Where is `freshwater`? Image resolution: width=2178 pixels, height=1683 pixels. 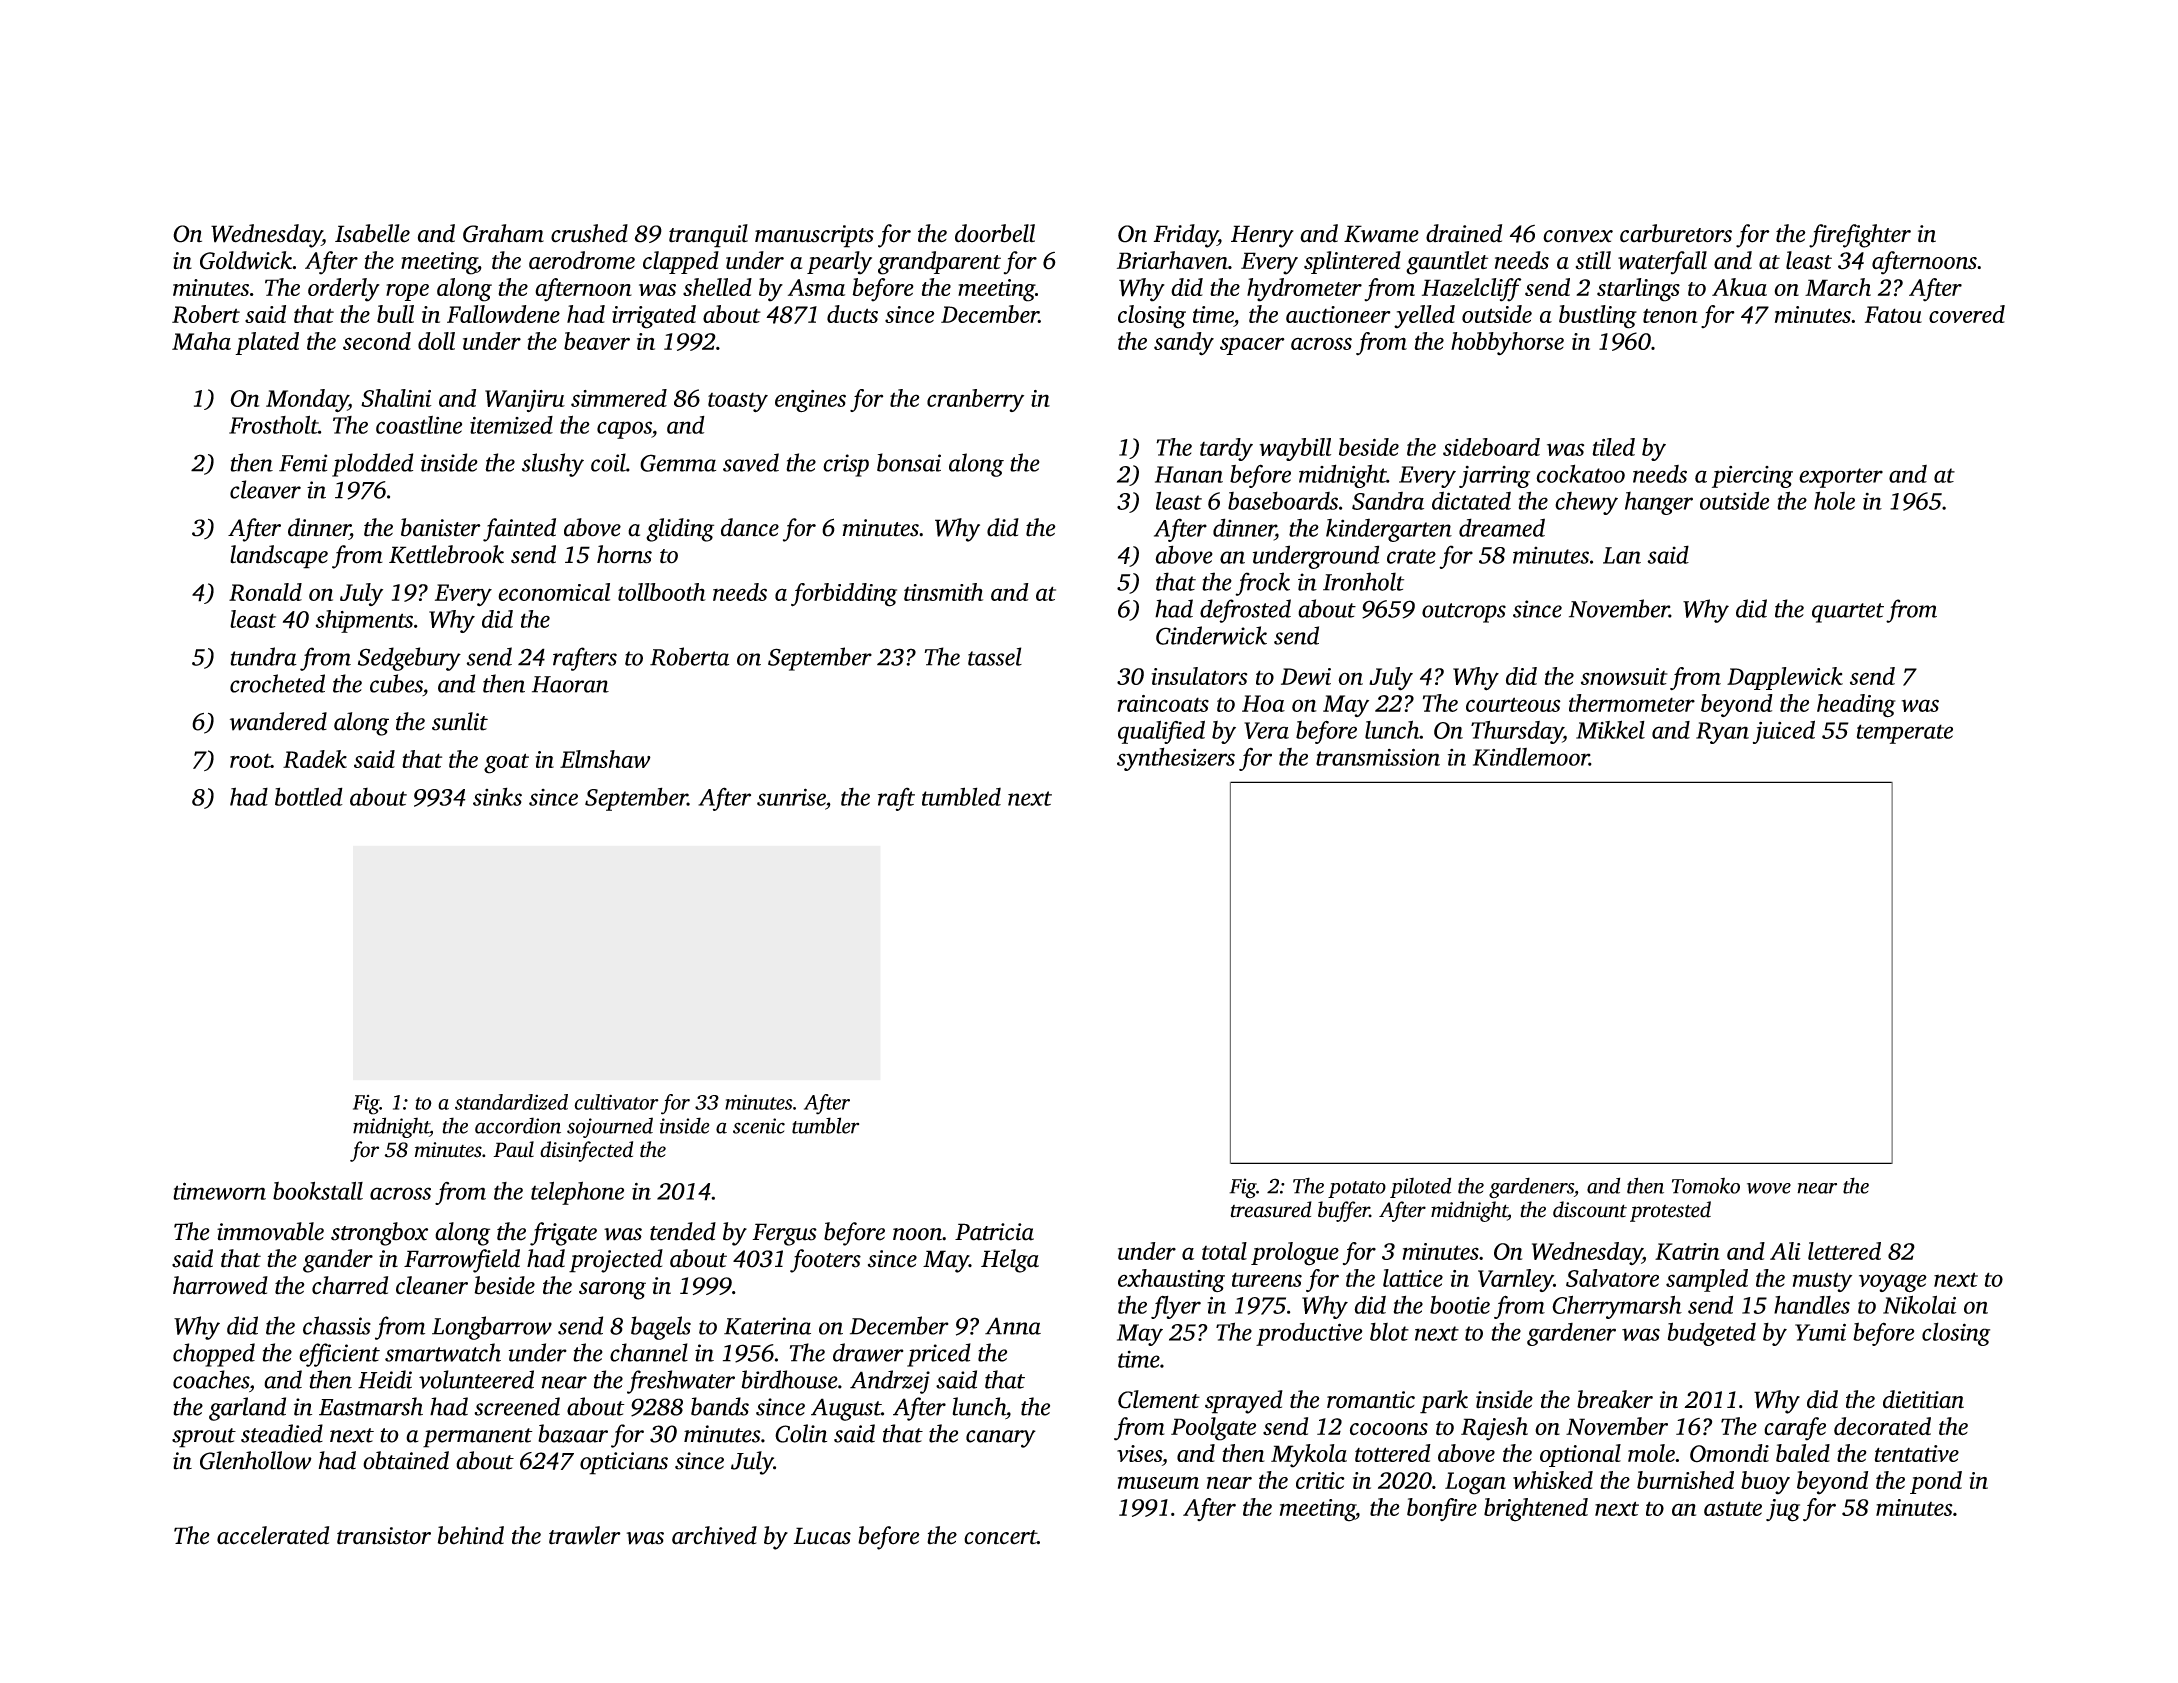
freshwater is located at coordinates (681, 1382).
